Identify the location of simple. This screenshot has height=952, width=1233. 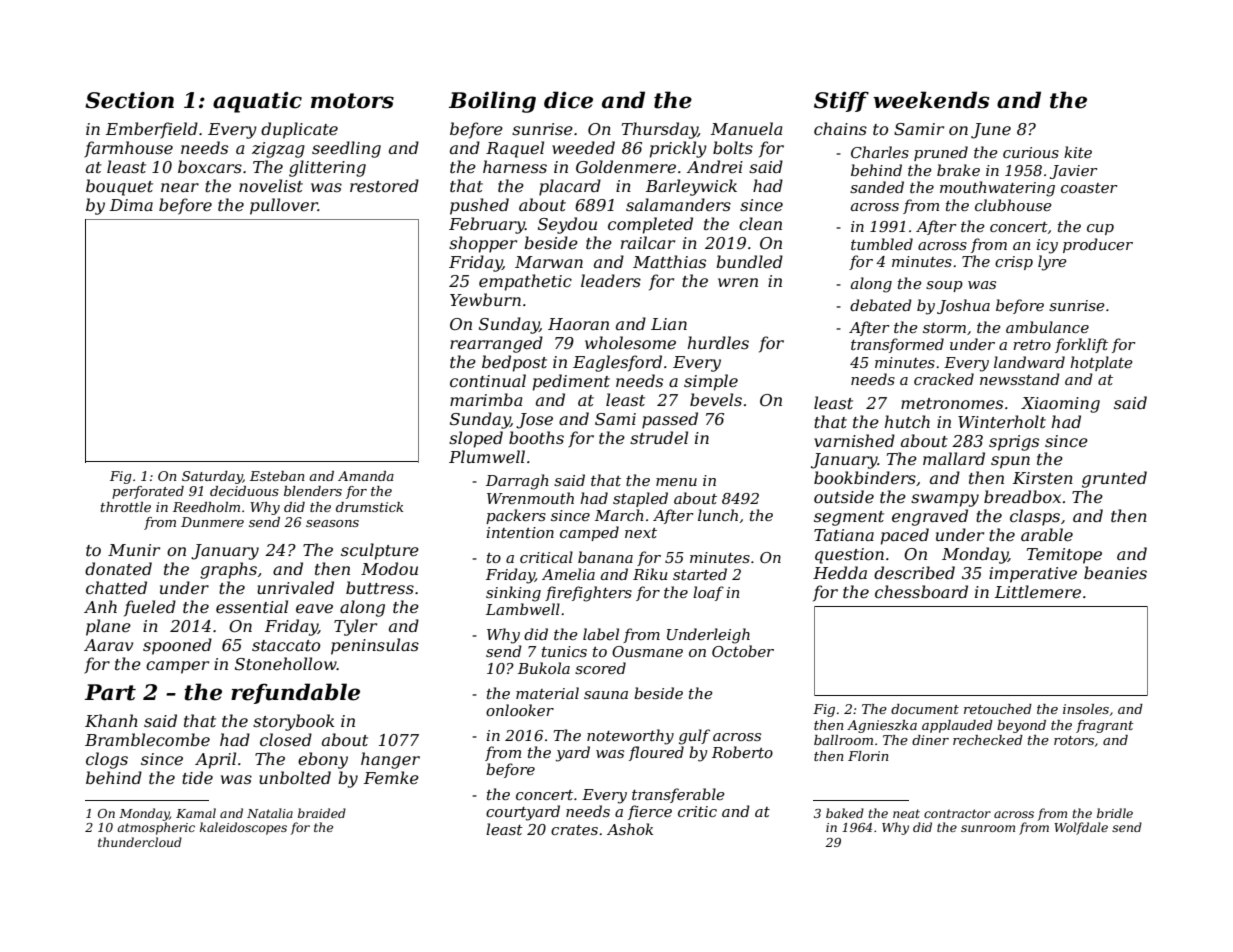
(711, 382).
